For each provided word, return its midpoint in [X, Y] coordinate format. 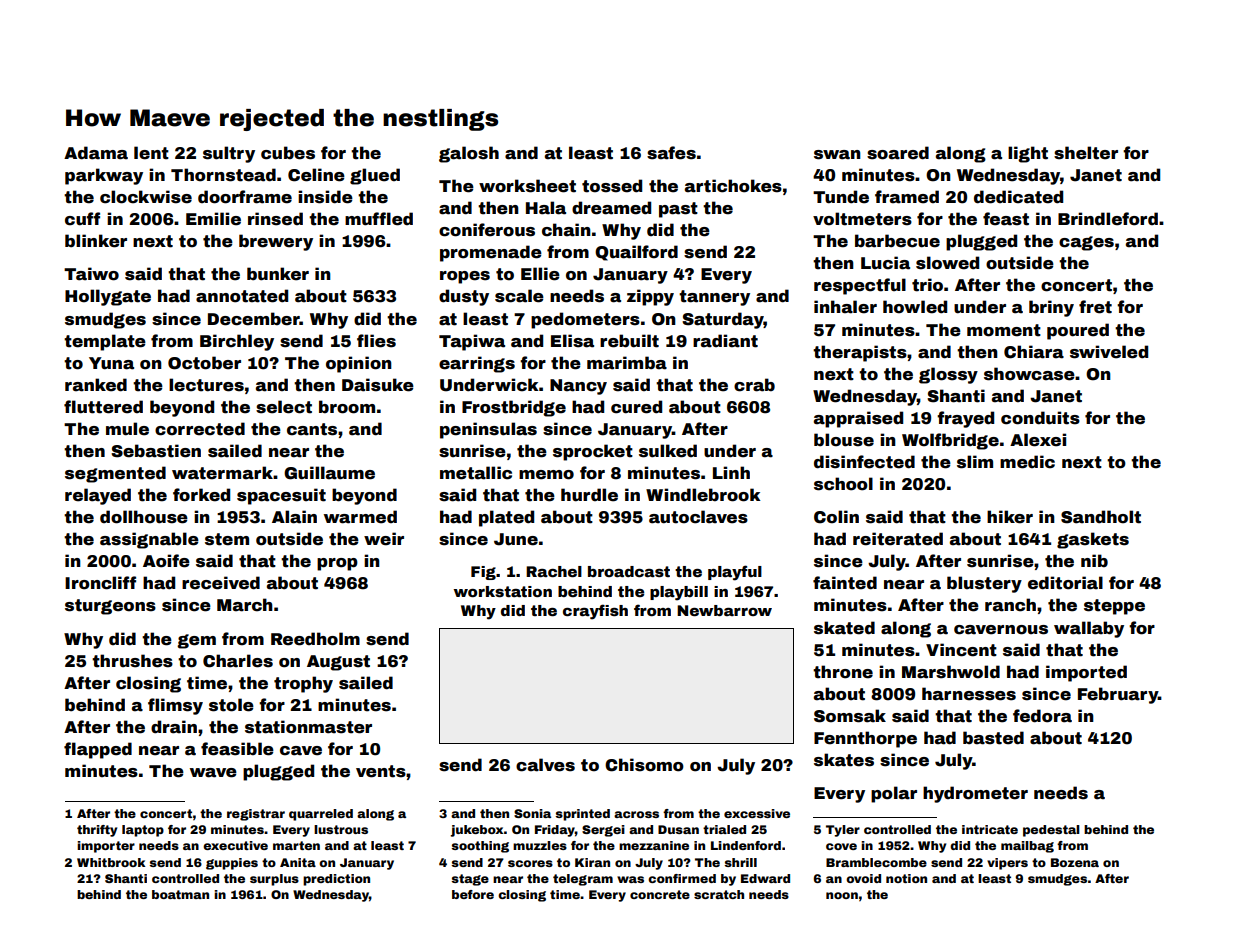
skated [844, 628]
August [338, 663]
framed [907, 197]
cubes [288, 153]
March [245, 605]
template [105, 342]
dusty [464, 297]
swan [837, 155]
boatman [180, 894]
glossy [948, 375]
